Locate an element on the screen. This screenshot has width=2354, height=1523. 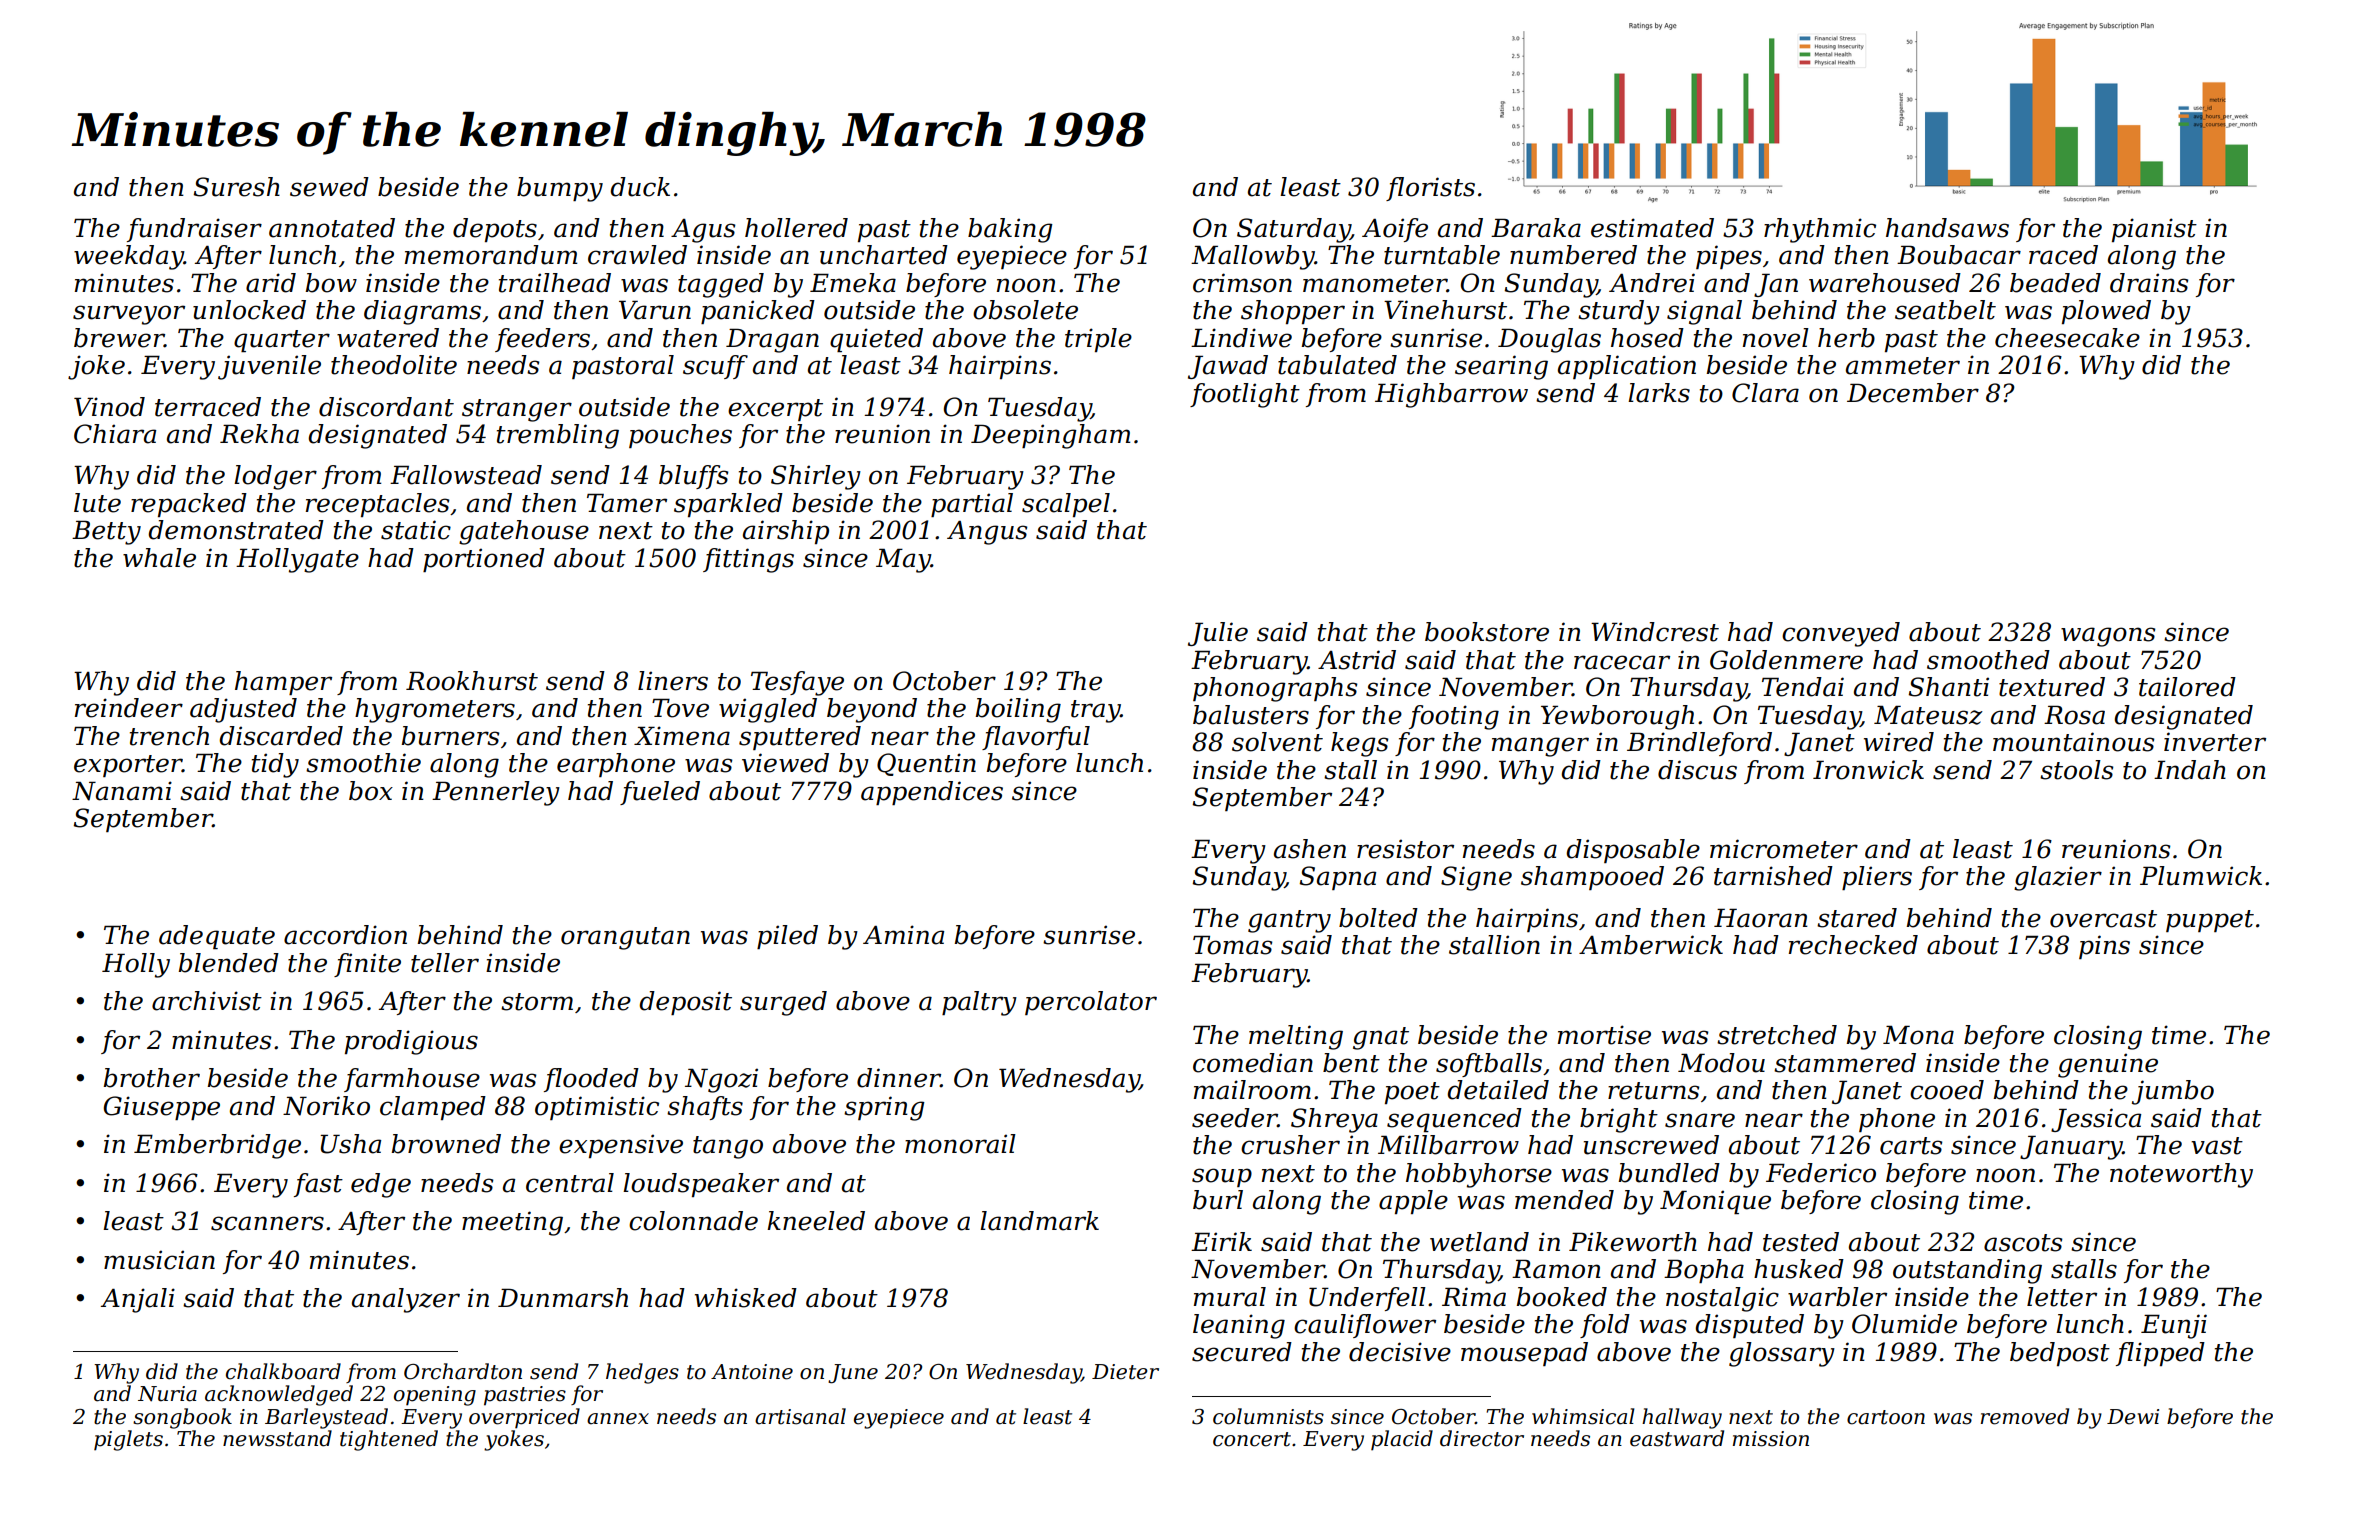
placid is located at coordinates (1402, 1440).
